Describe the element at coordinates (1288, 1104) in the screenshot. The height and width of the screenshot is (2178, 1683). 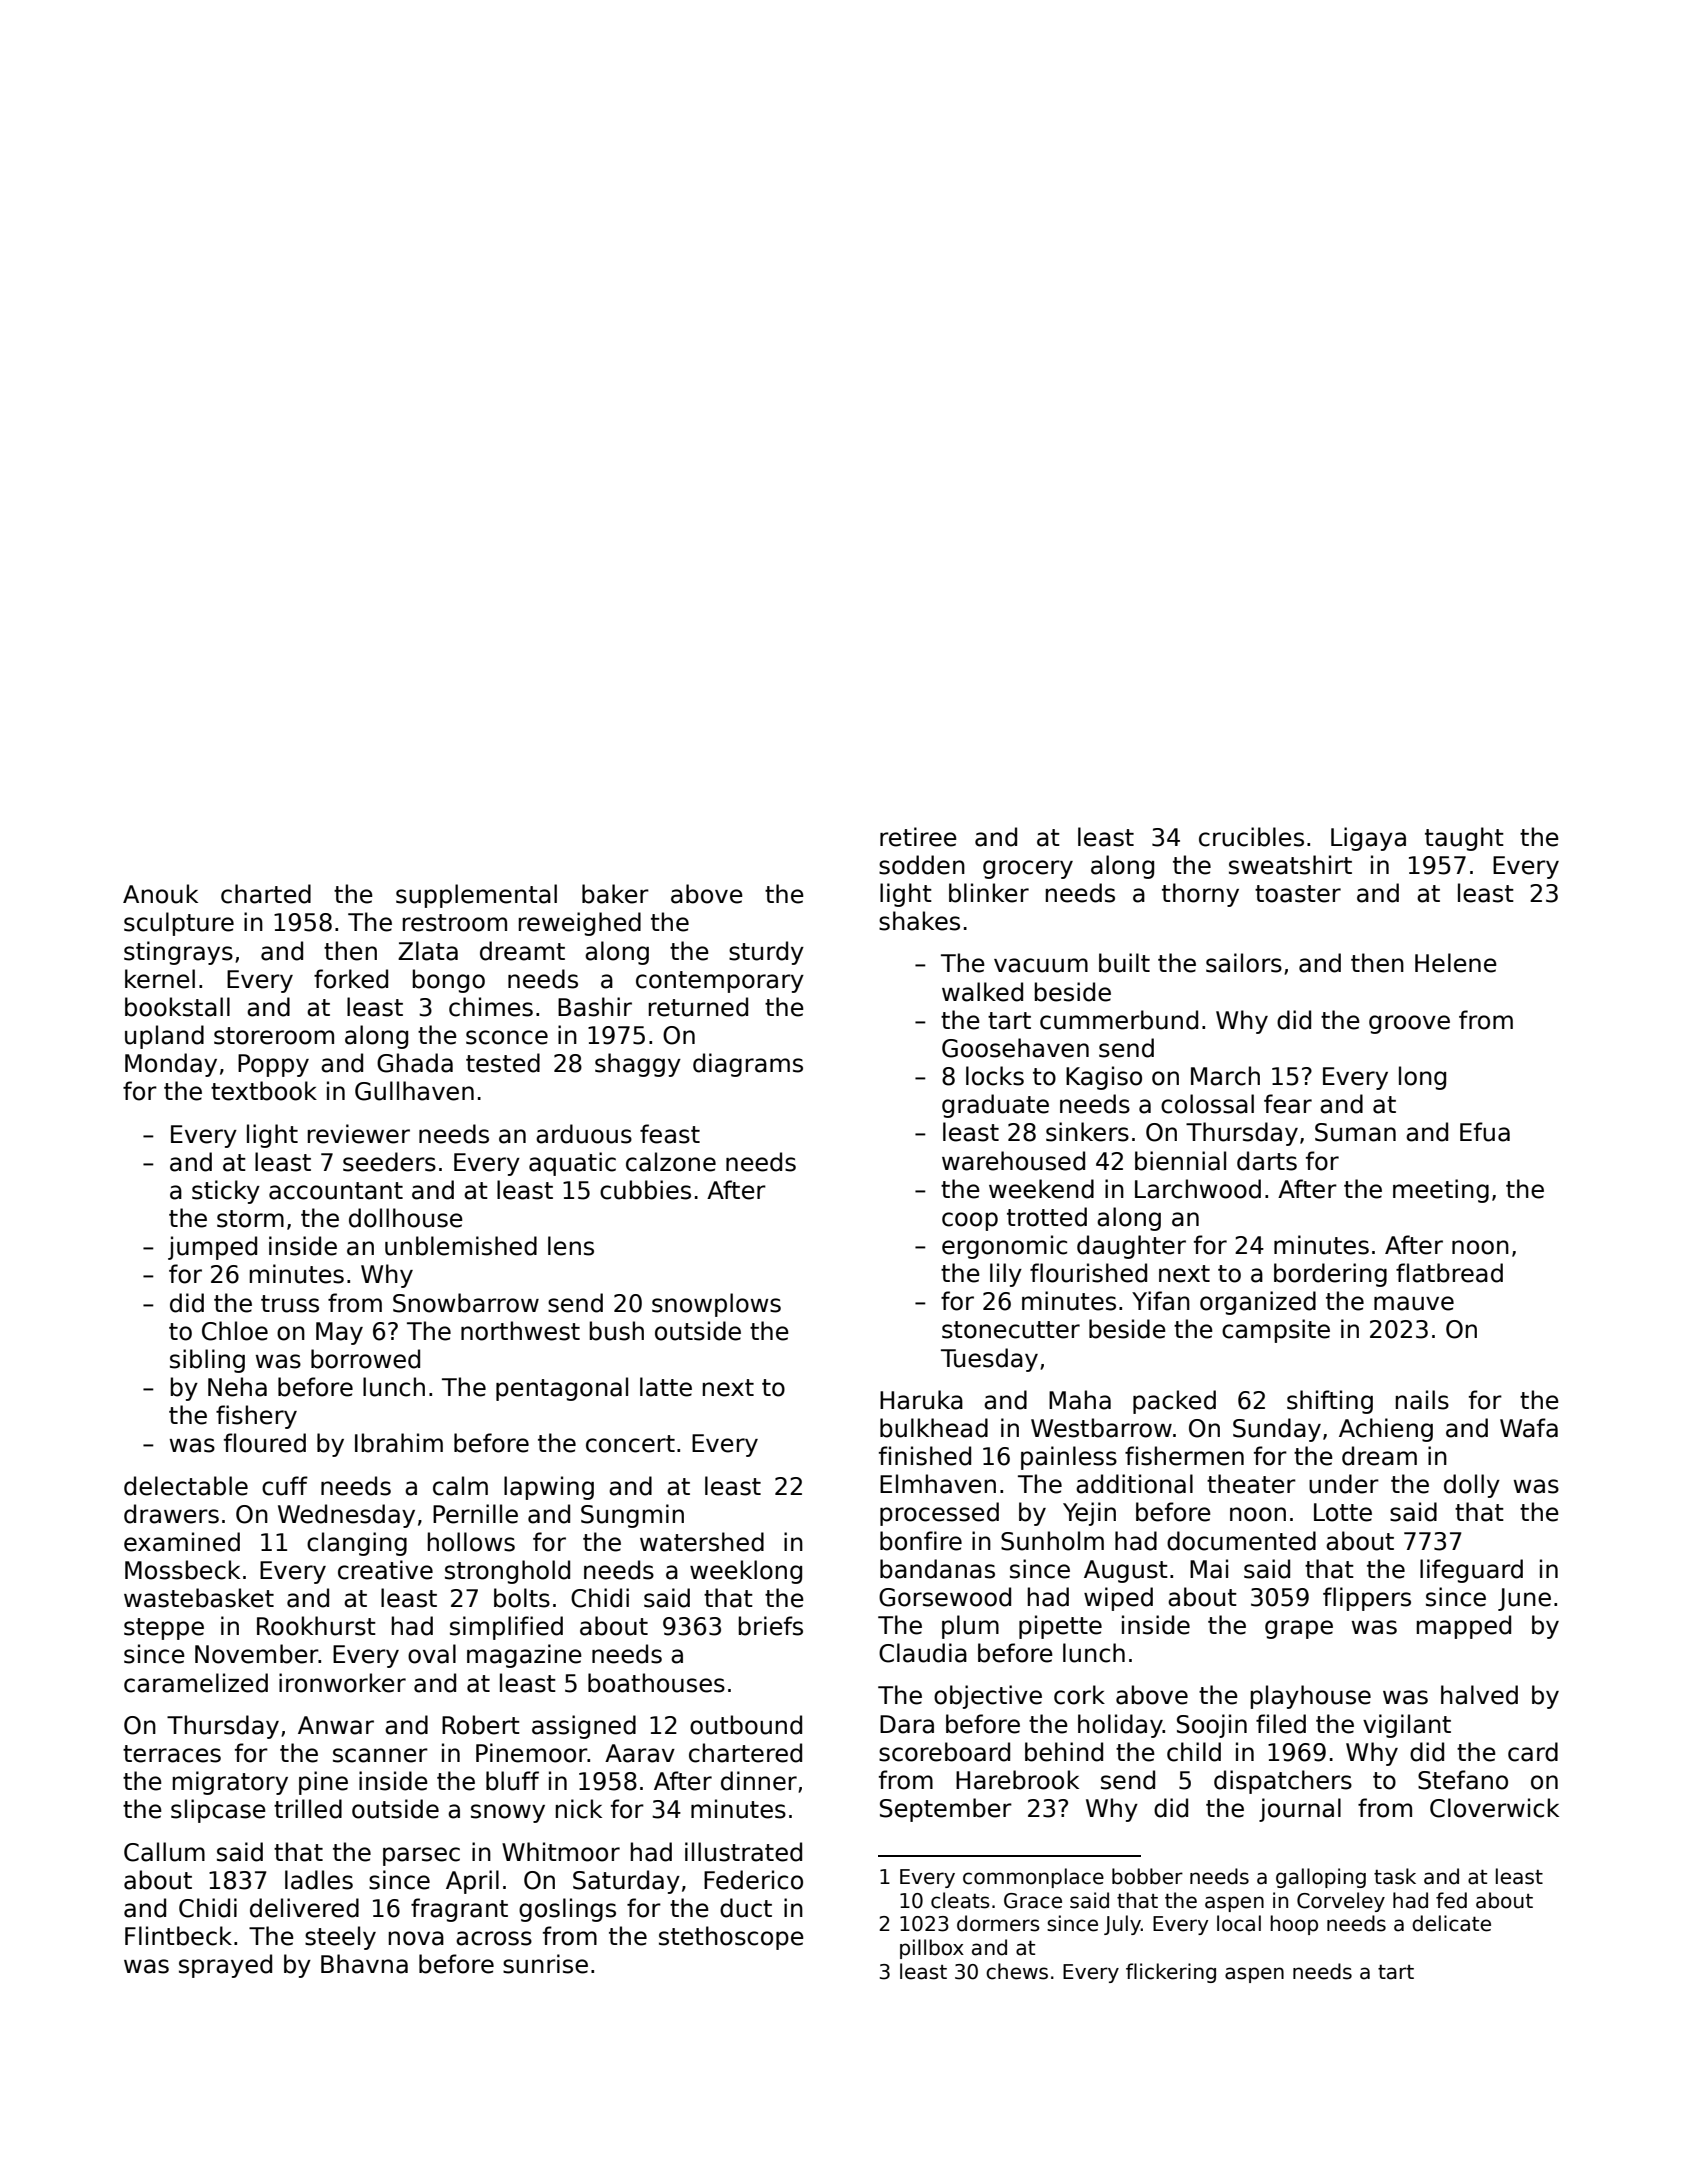
I see `fear` at that location.
